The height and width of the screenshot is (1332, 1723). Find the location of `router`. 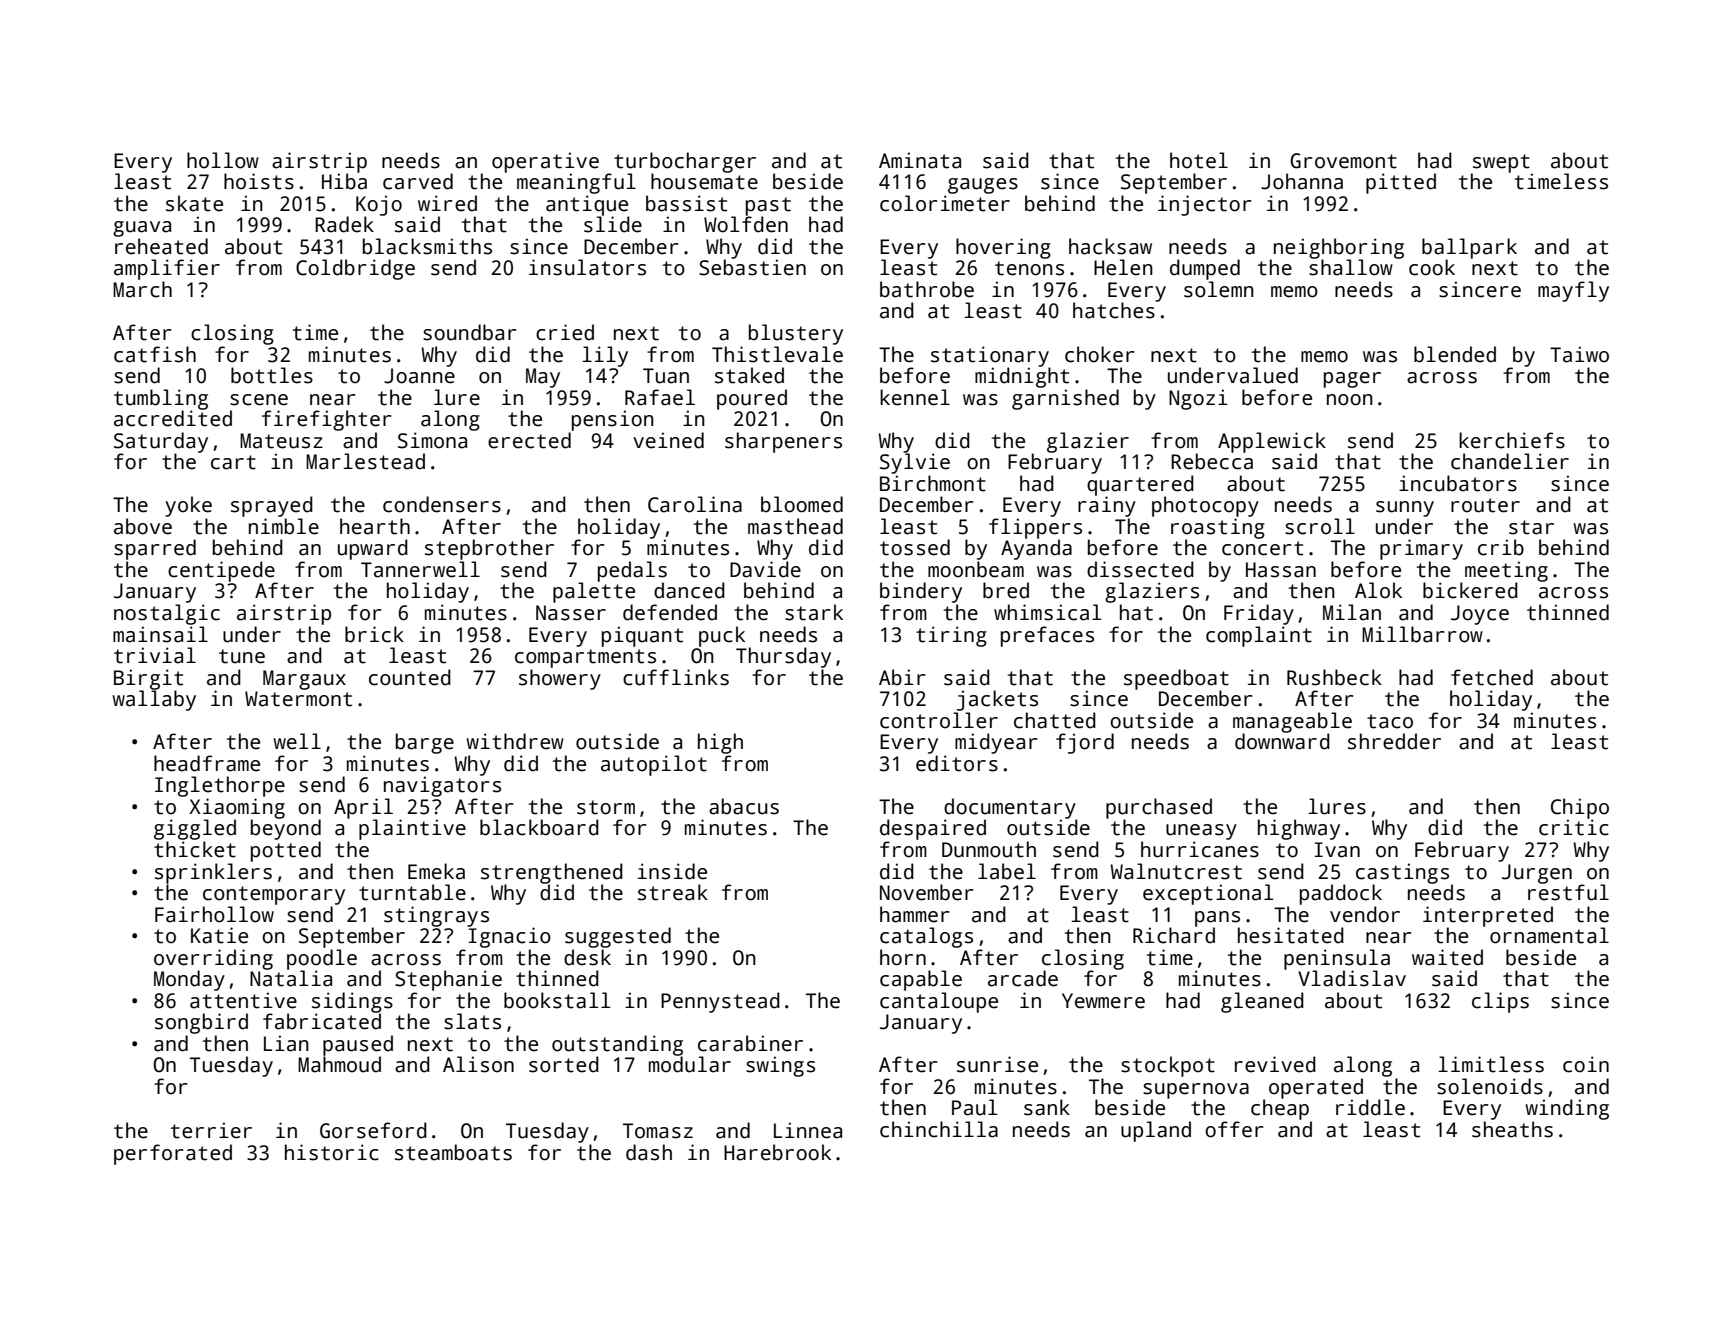

router is located at coordinates (1485, 505).
